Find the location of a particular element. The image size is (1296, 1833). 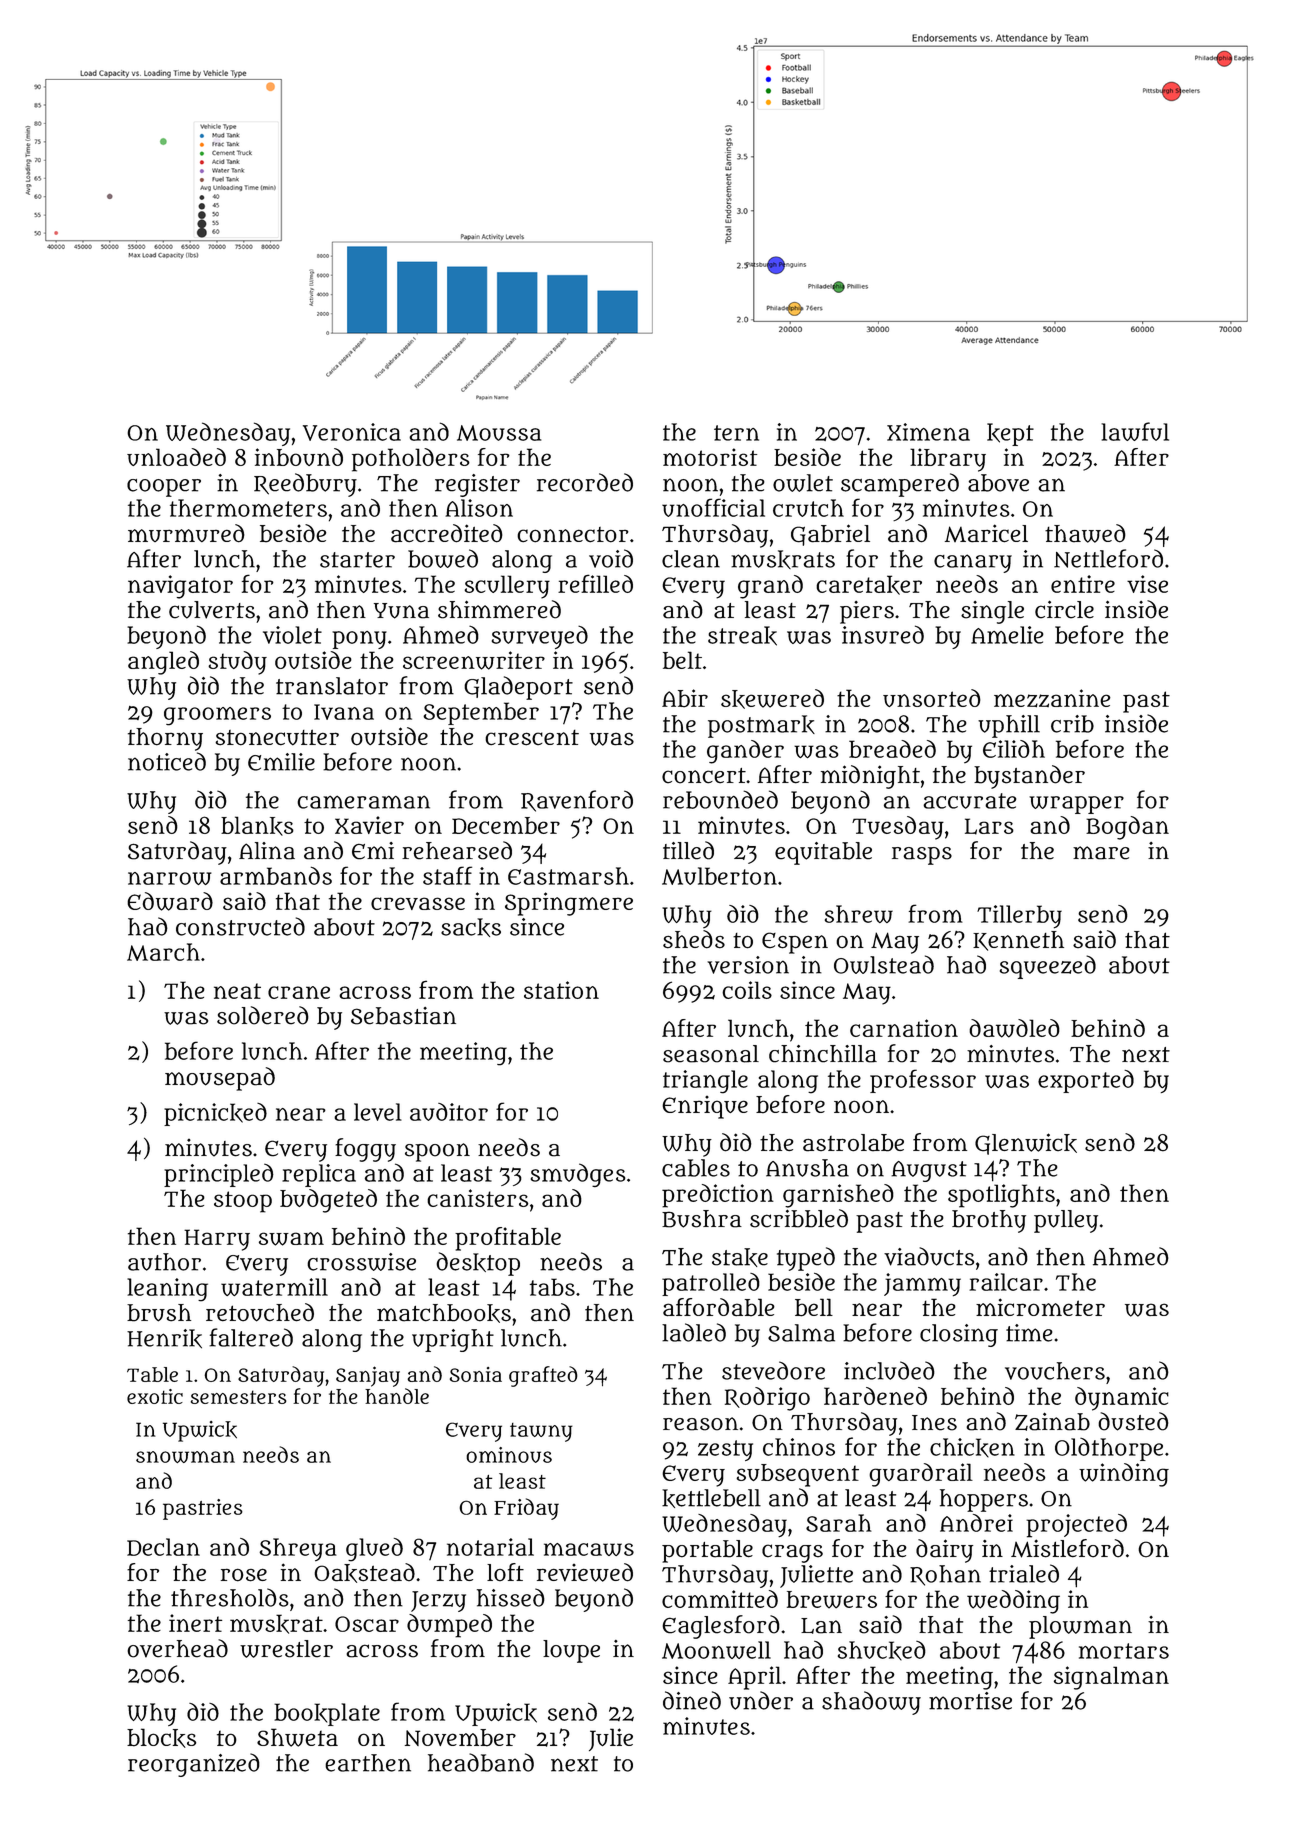

exported is located at coordinates (1086, 1081).
